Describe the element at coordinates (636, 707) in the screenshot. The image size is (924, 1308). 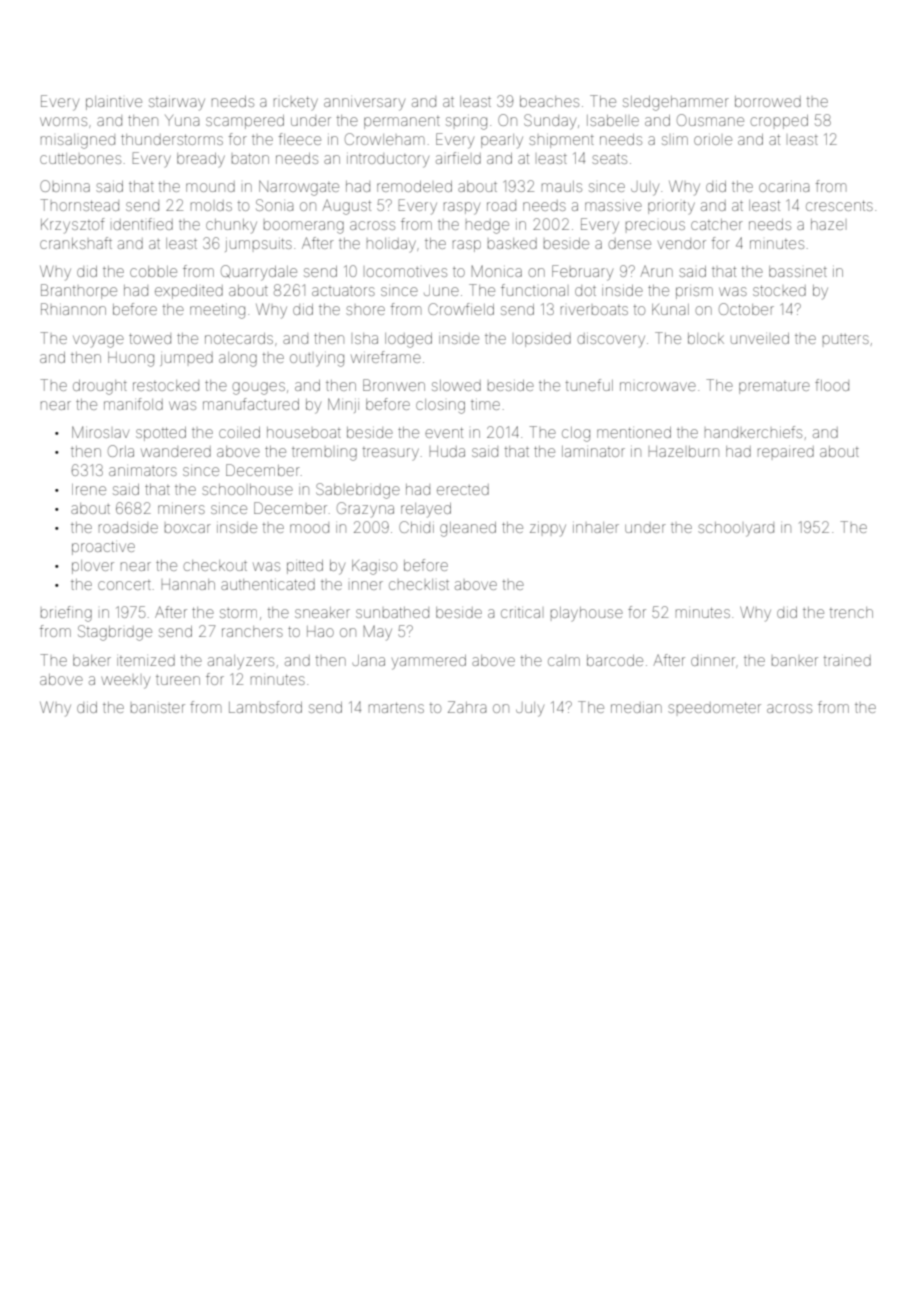
I see `median` at that location.
